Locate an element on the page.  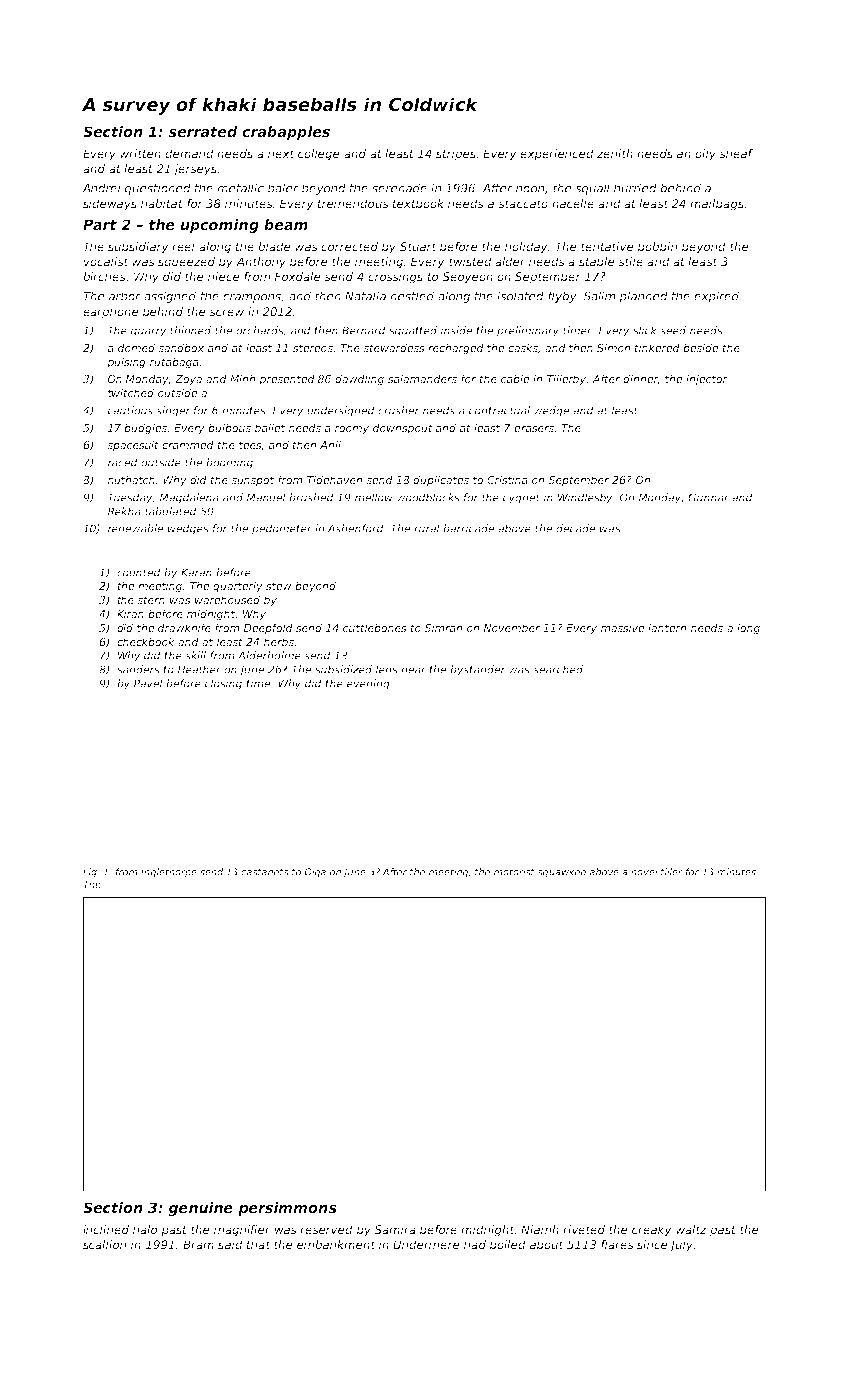
genuine is located at coordinates (201, 1209).
